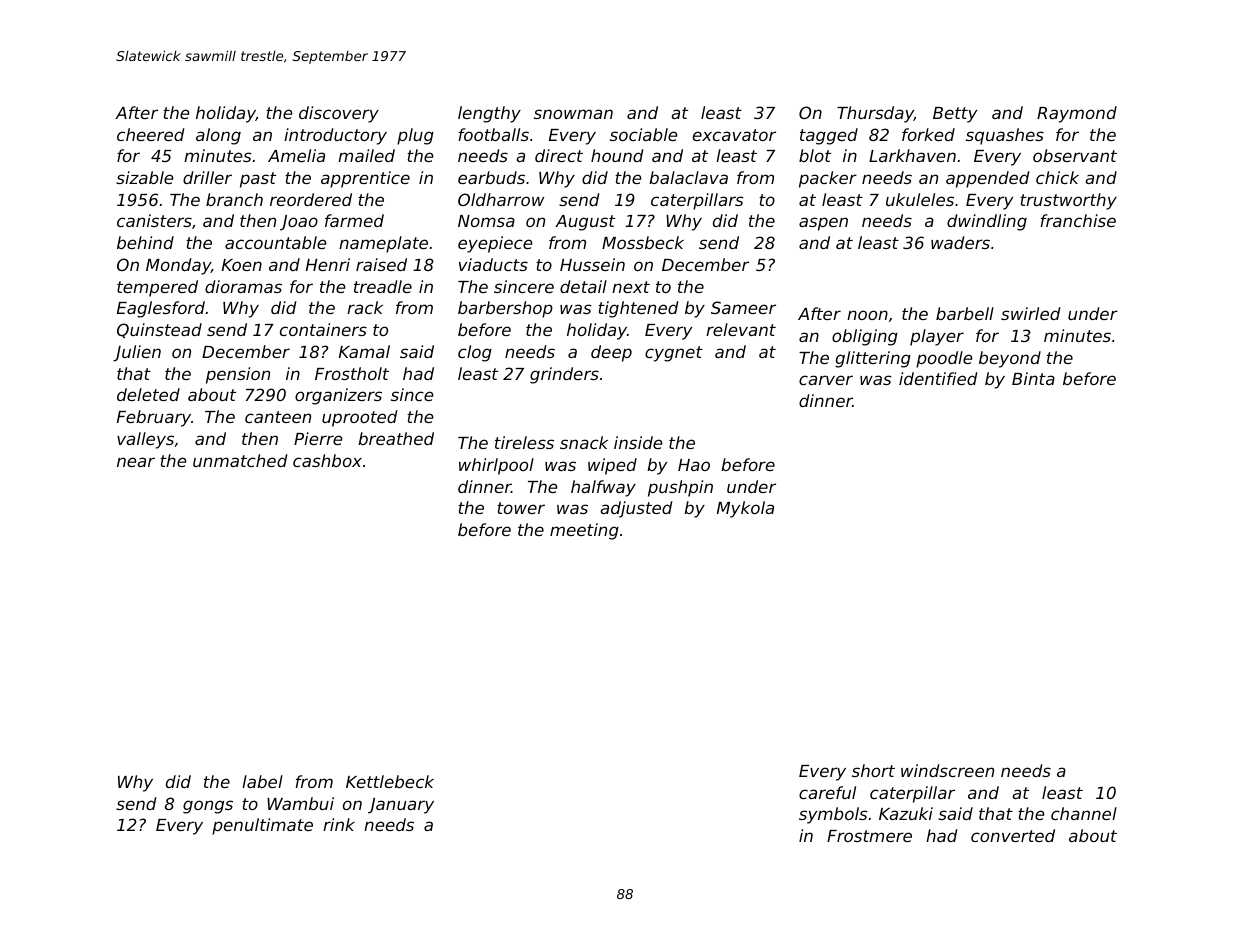 This page has height=952, width=1233. What do you see at coordinates (238, 375) in the page?
I see `pension` at bounding box center [238, 375].
